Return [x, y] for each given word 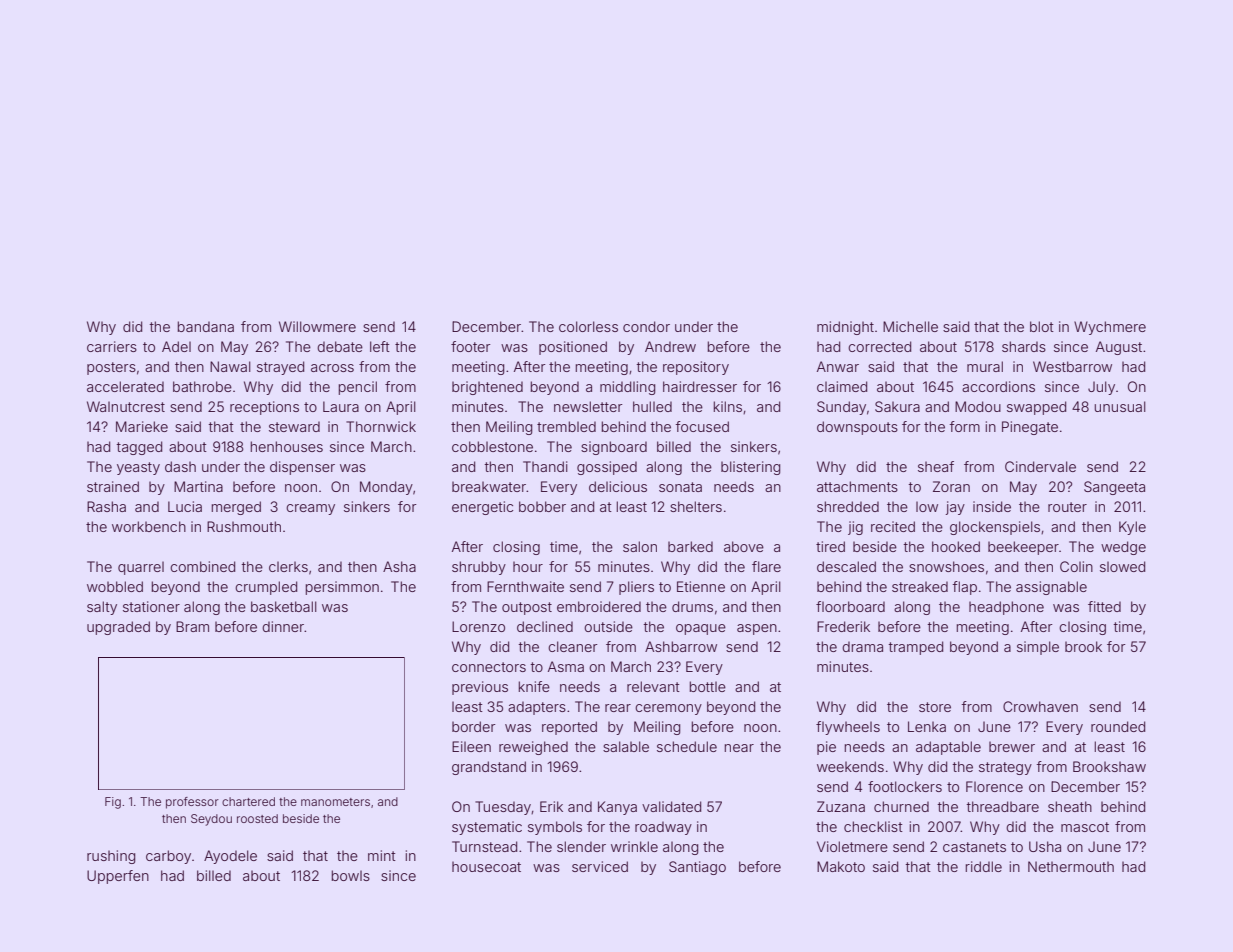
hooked [956, 546]
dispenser [302, 468]
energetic [482, 508]
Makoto [841, 866]
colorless [588, 326]
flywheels [848, 728]
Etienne [701, 586]
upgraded [118, 628]
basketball [284, 606]
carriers [112, 346]
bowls [351, 875]
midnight [845, 328]
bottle [708, 686]
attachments [857, 486]
